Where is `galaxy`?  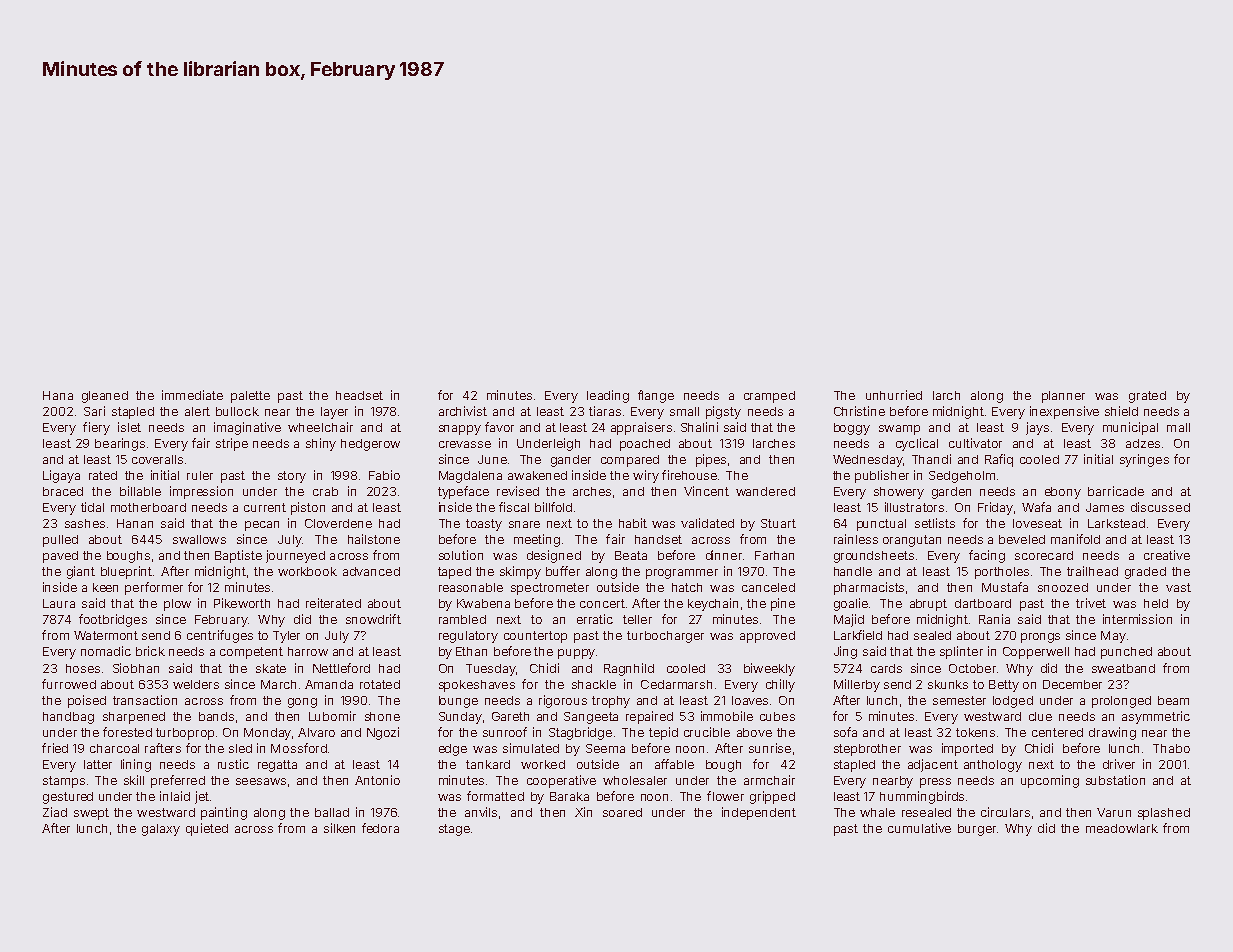
galaxy is located at coordinates (161, 830).
